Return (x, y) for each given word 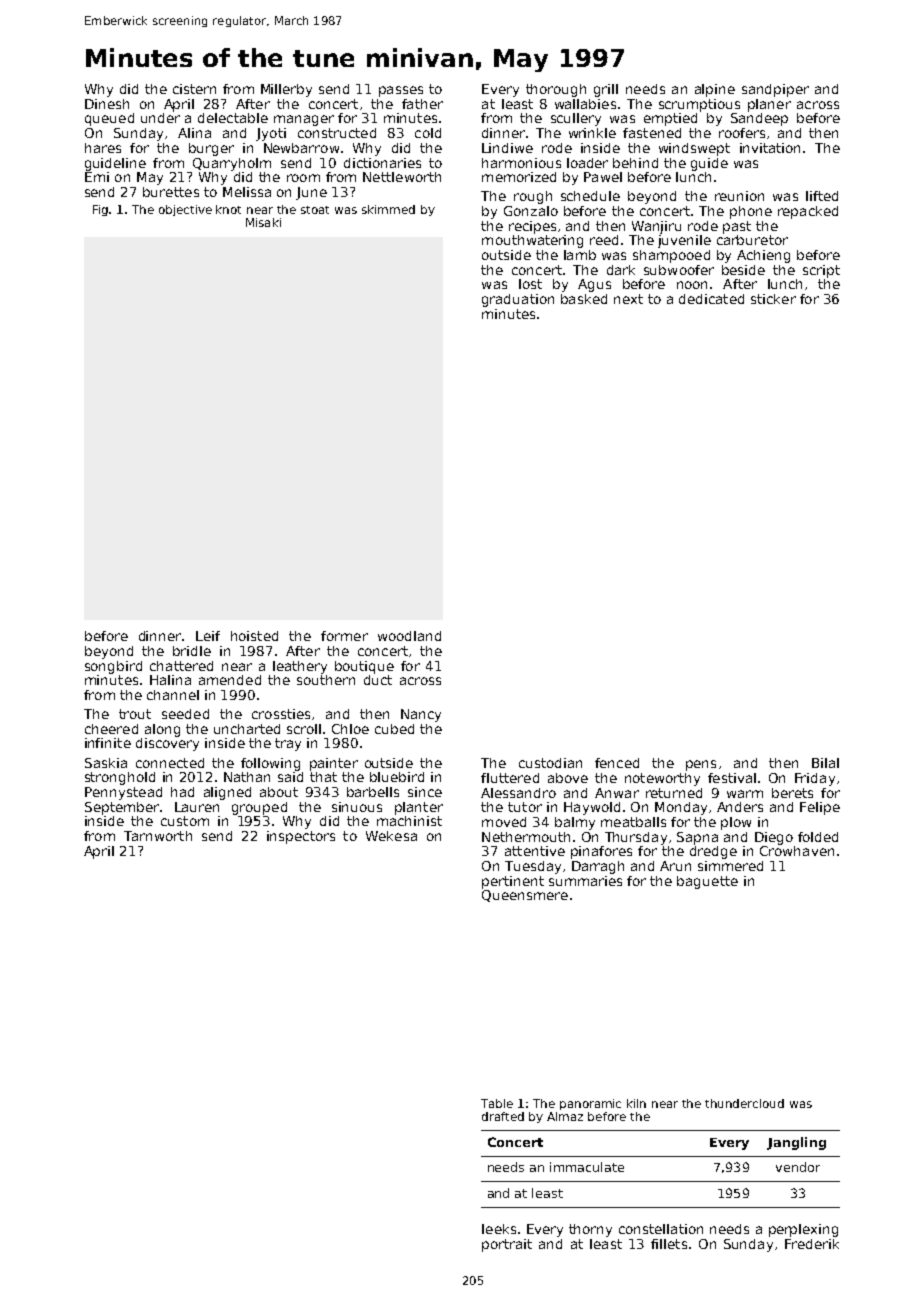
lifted (822, 196)
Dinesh (107, 104)
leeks (499, 1229)
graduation (518, 300)
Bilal (825, 763)
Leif (208, 636)
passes (401, 91)
